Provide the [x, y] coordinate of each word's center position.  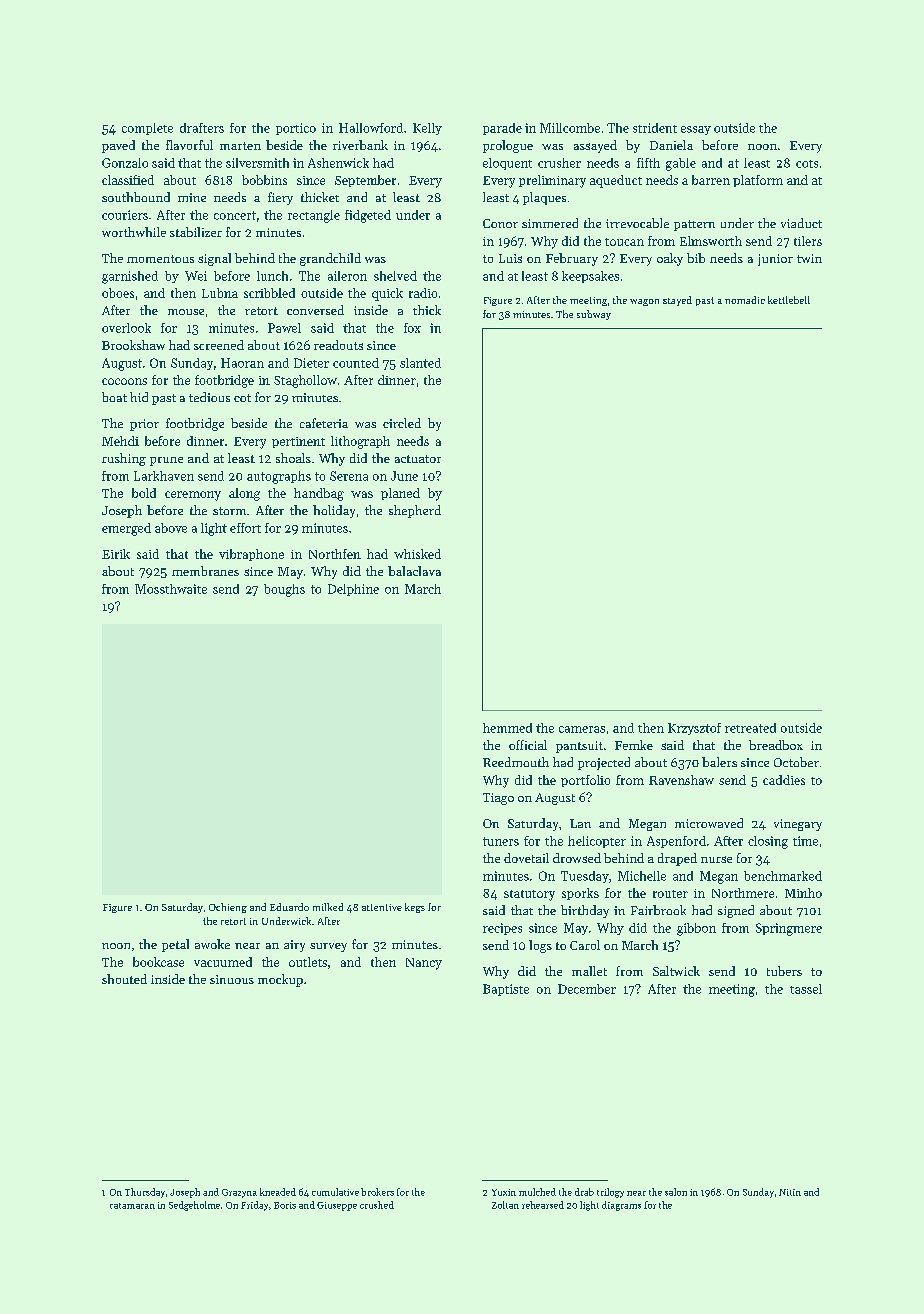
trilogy [610, 1193]
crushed [377, 1205]
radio [423, 293]
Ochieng [228, 908]
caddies [784, 780]
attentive [382, 907]
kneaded [278, 1192]
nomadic [745, 300]
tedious [209, 397]
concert [235, 215]
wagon [644, 302]
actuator [418, 459]
